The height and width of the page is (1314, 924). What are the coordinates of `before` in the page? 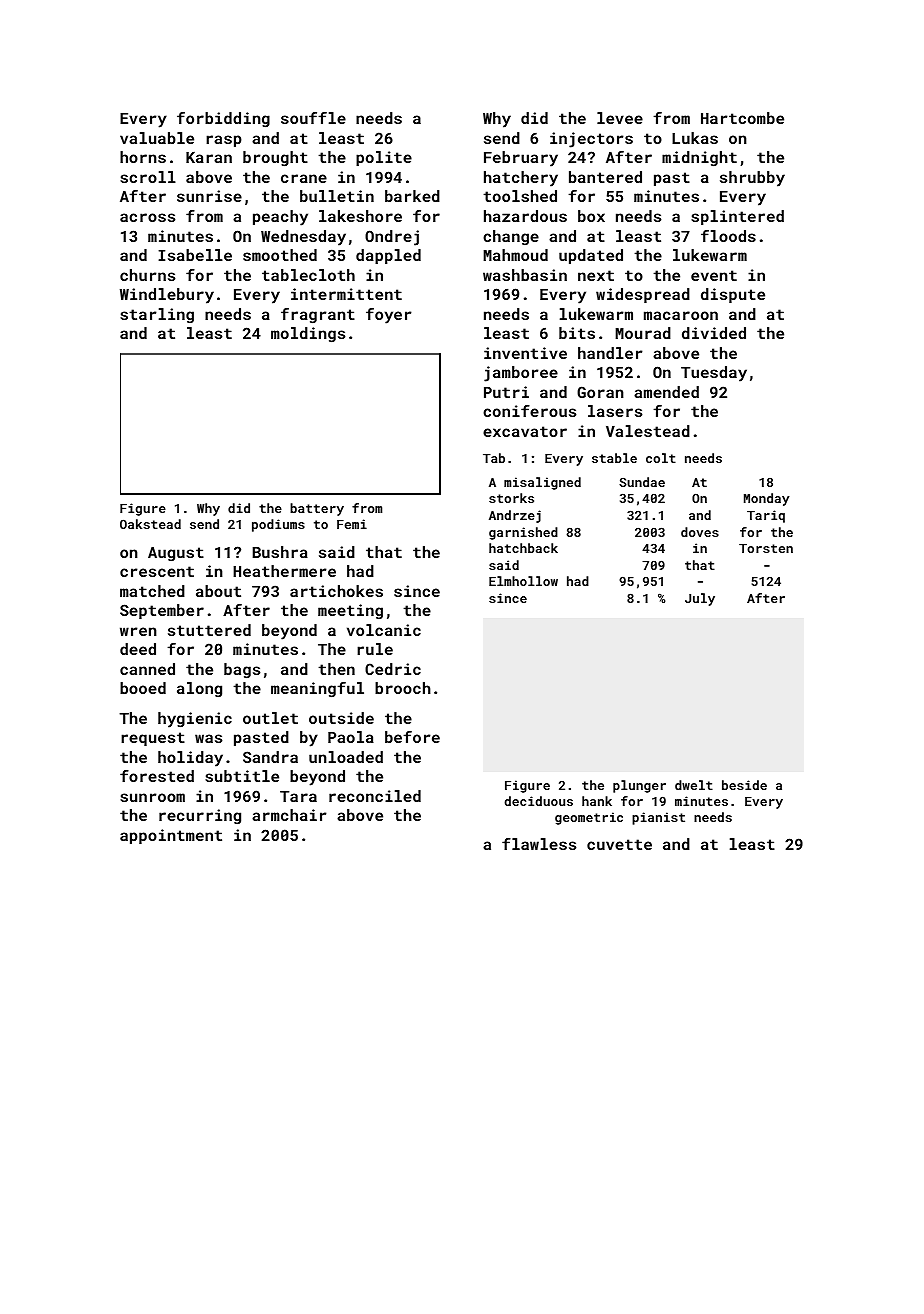 It's located at (412, 737).
